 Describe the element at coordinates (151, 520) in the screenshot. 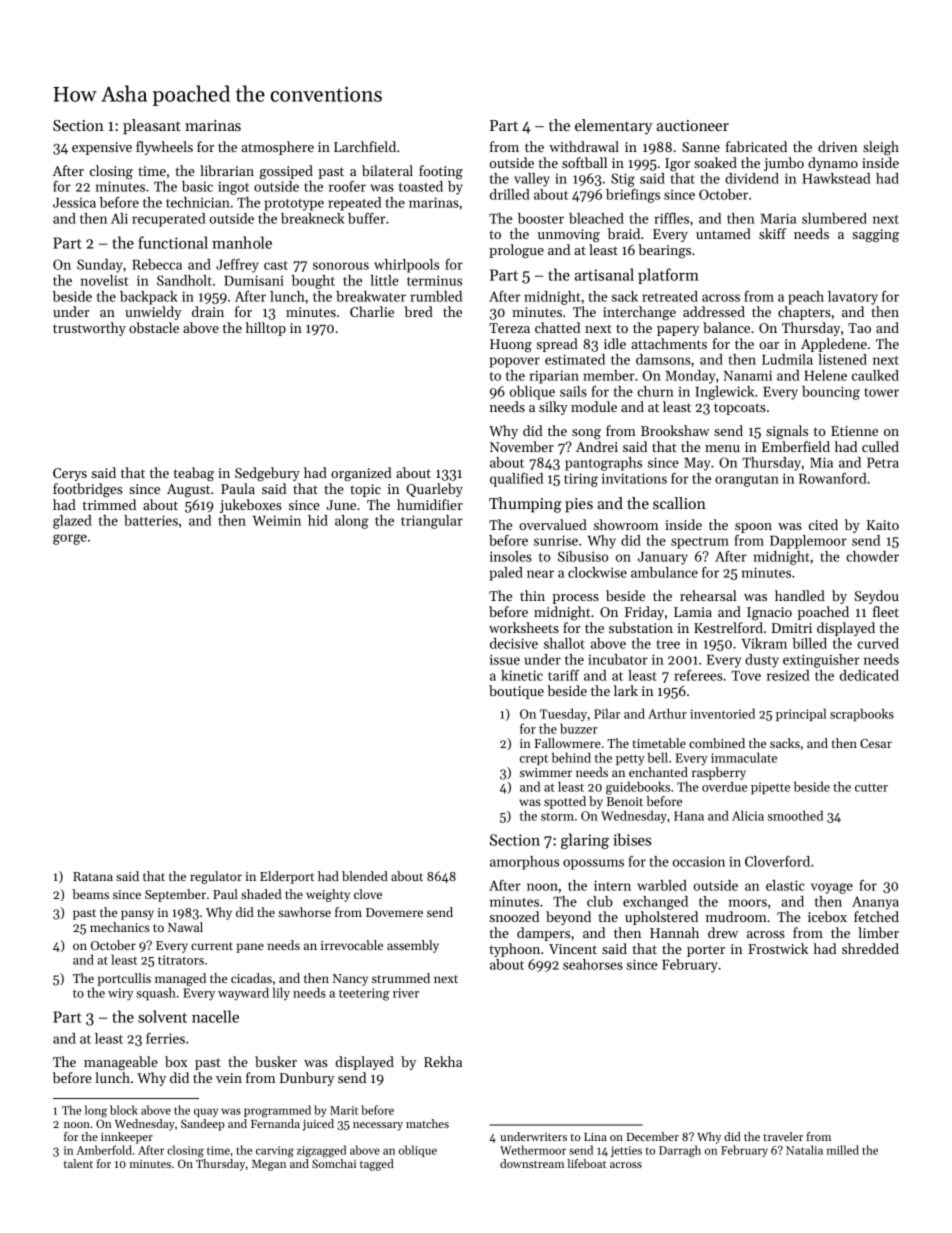

I see `batteries` at that location.
